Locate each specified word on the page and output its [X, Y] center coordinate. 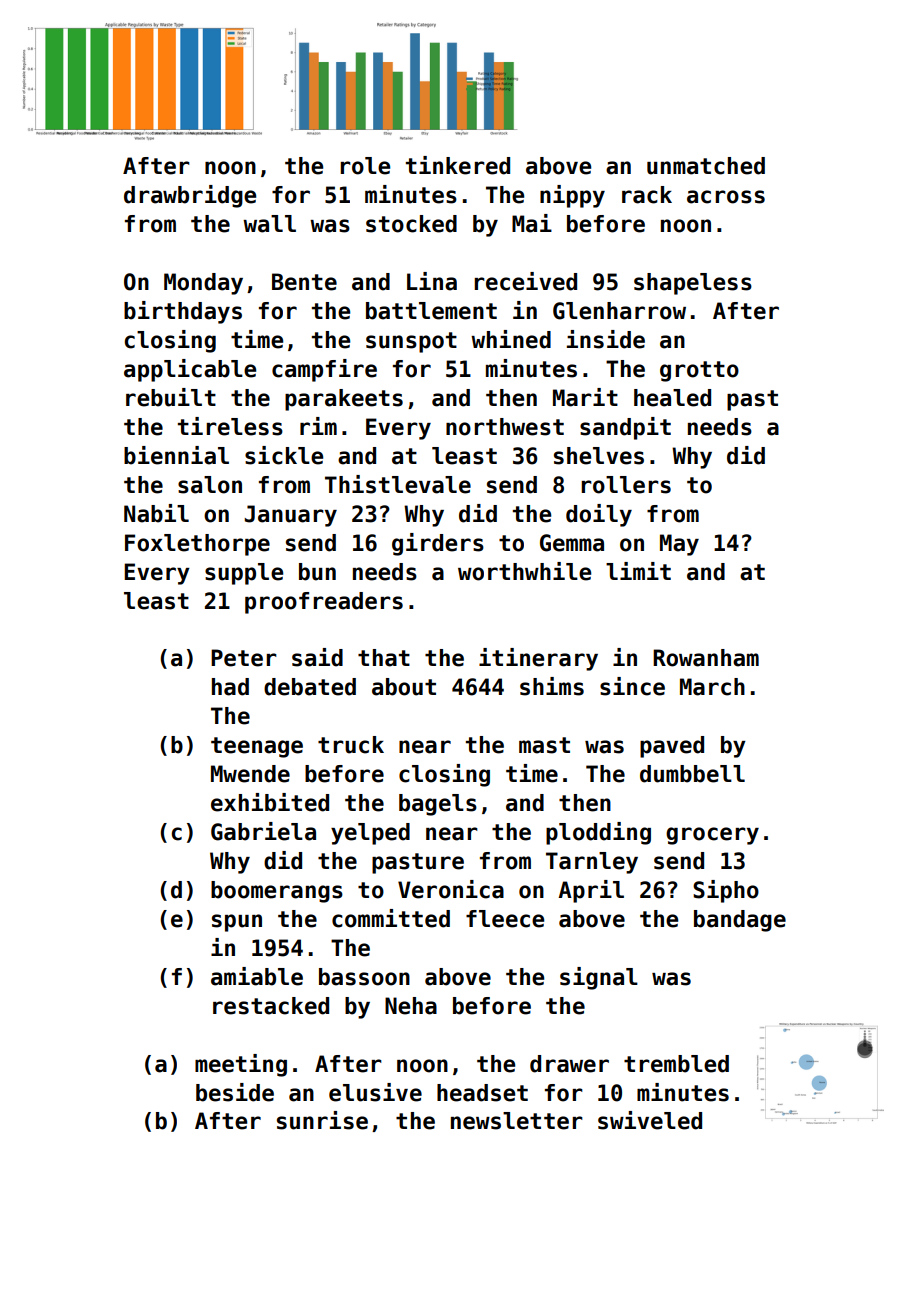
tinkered [458, 165]
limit [638, 571]
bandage [740, 921]
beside [235, 1092]
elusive [375, 1092]
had [230, 687]
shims [552, 686]
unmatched [706, 166]
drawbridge [190, 196]
